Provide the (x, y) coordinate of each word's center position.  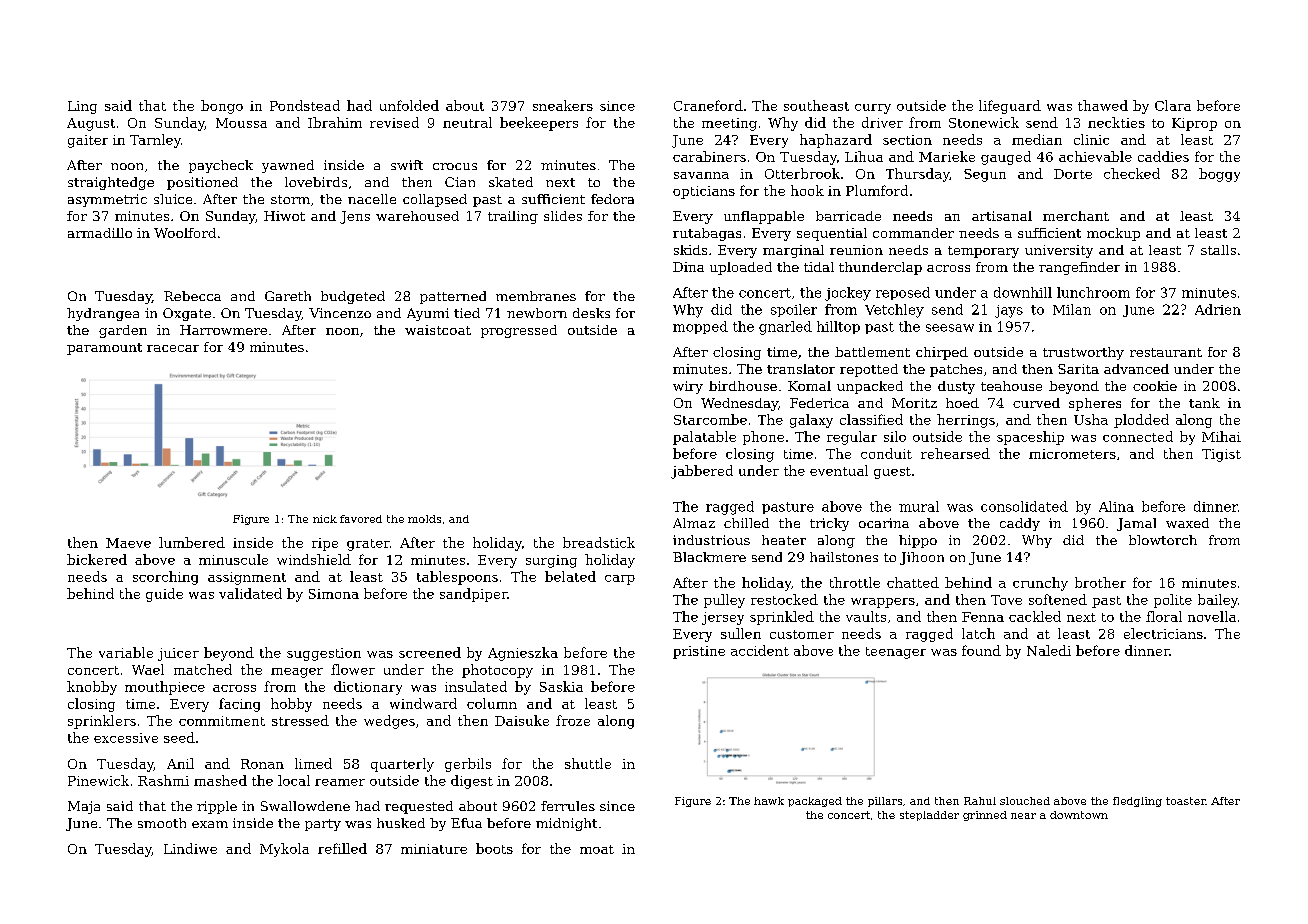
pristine (699, 652)
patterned (453, 297)
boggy (1219, 175)
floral (1164, 616)
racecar (173, 348)
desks (591, 313)
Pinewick (98, 780)
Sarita (1078, 369)
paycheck (221, 166)
